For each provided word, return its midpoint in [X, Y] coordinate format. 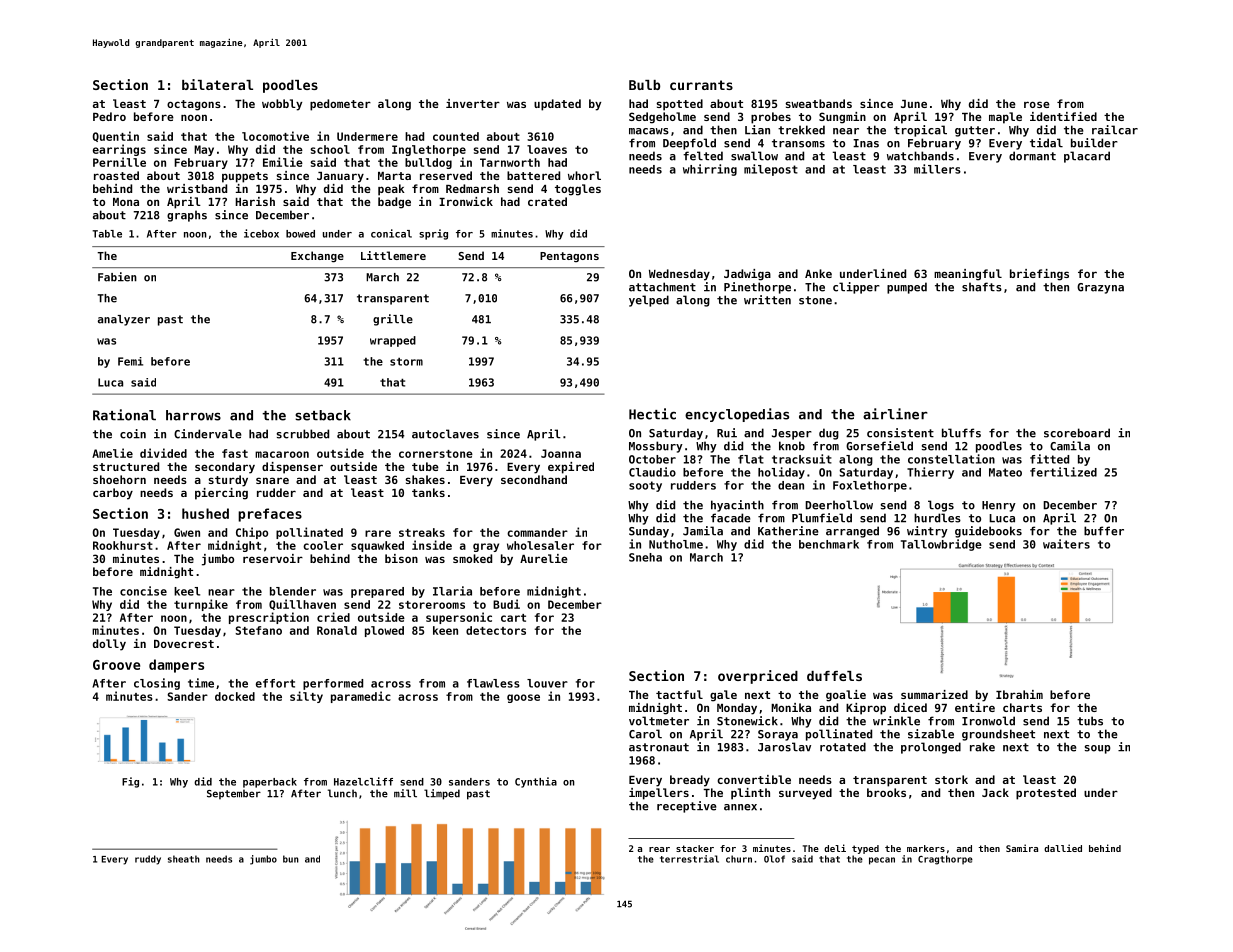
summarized [934, 694]
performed [333, 684]
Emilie [283, 162]
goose [523, 698]
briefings [1039, 275]
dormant [1032, 156]
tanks [428, 492]
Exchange [317, 257]
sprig [433, 234]
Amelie [112, 453]
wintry [927, 532]
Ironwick [466, 201]
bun [291, 859]
